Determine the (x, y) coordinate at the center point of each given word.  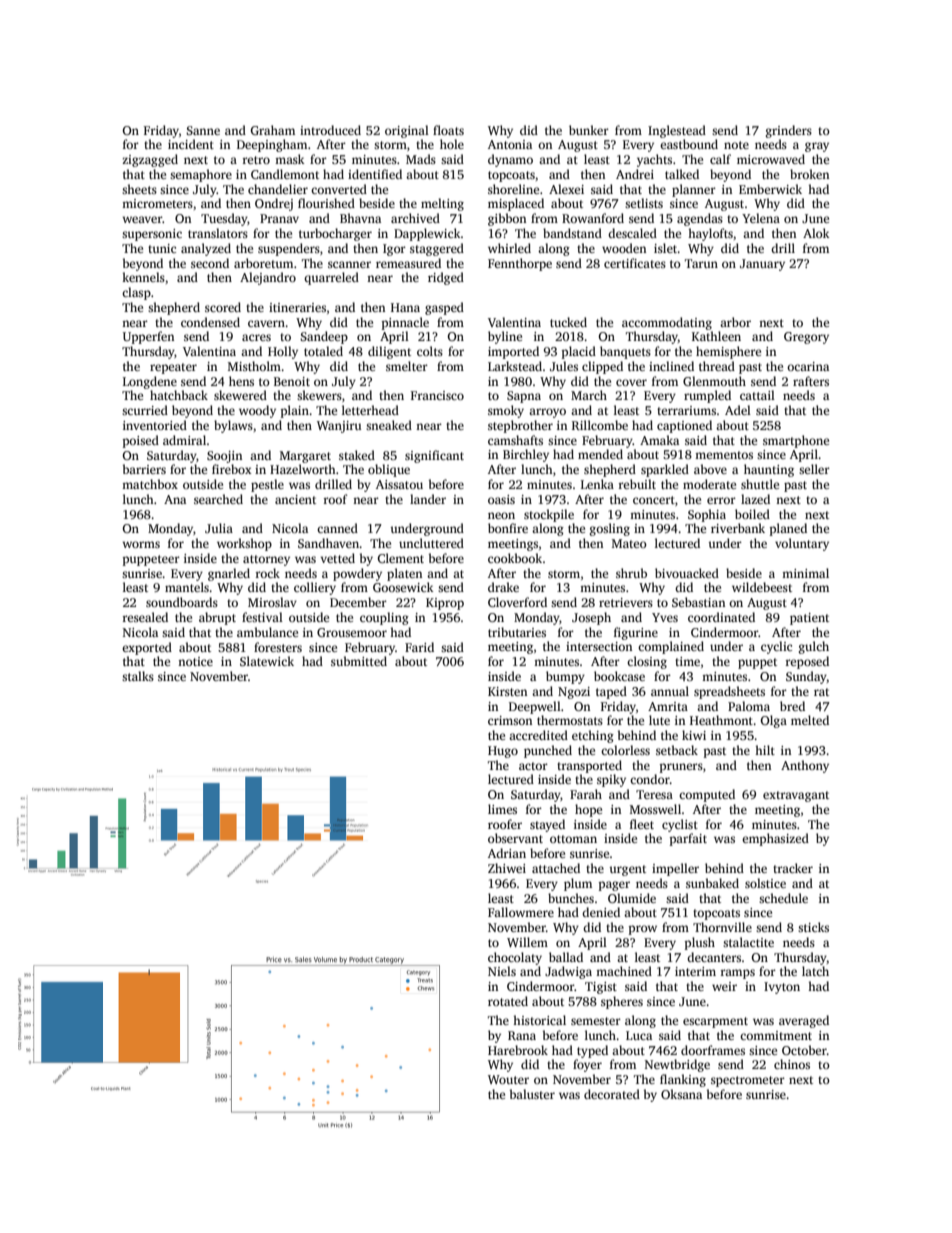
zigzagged (150, 160)
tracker (793, 868)
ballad (566, 957)
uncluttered (431, 543)
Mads (421, 159)
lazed (755, 499)
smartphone (796, 441)
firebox (232, 469)
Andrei (635, 174)
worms (141, 544)
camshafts (515, 440)
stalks (138, 676)
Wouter (508, 1079)
